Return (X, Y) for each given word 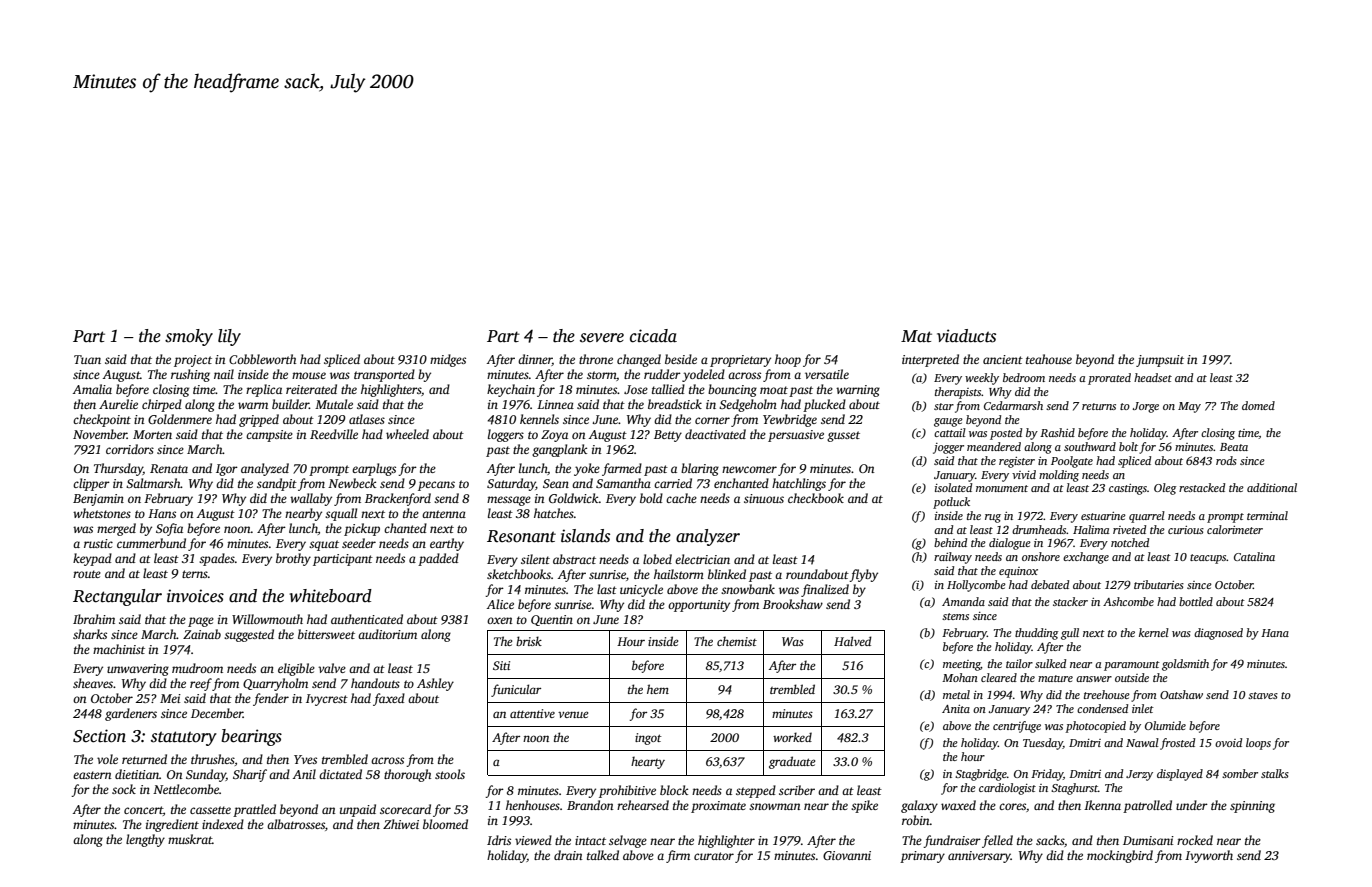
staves (1263, 695)
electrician (702, 559)
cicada (653, 336)
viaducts (966, 336)
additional (1272, 487)
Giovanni (847, 855)
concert (143, 810)
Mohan (960, 677)
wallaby (311, 499)
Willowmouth (267, 619)
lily (229, 337)
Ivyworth (1209, 856)
